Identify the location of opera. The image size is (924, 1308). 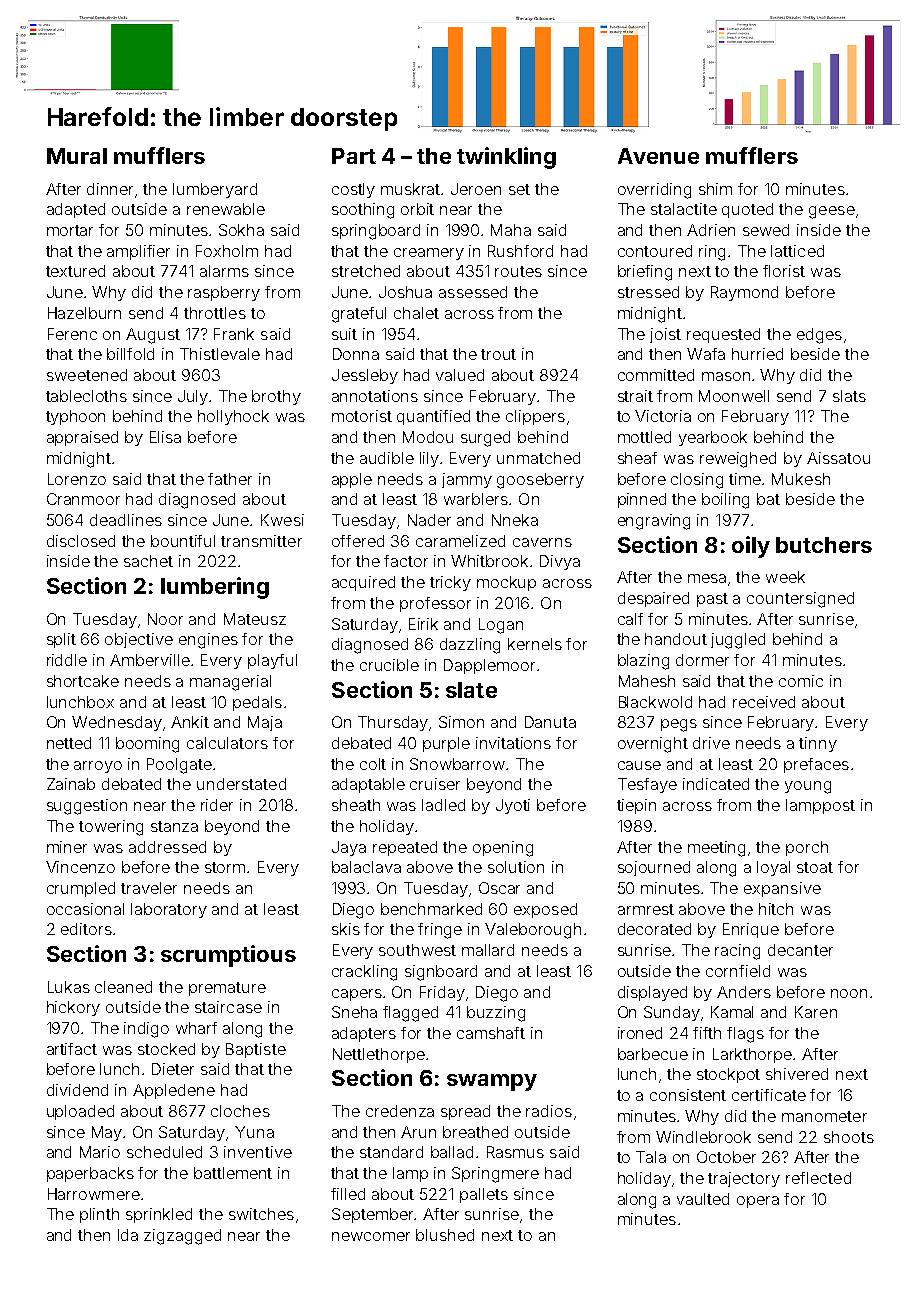
(758, 1202).
